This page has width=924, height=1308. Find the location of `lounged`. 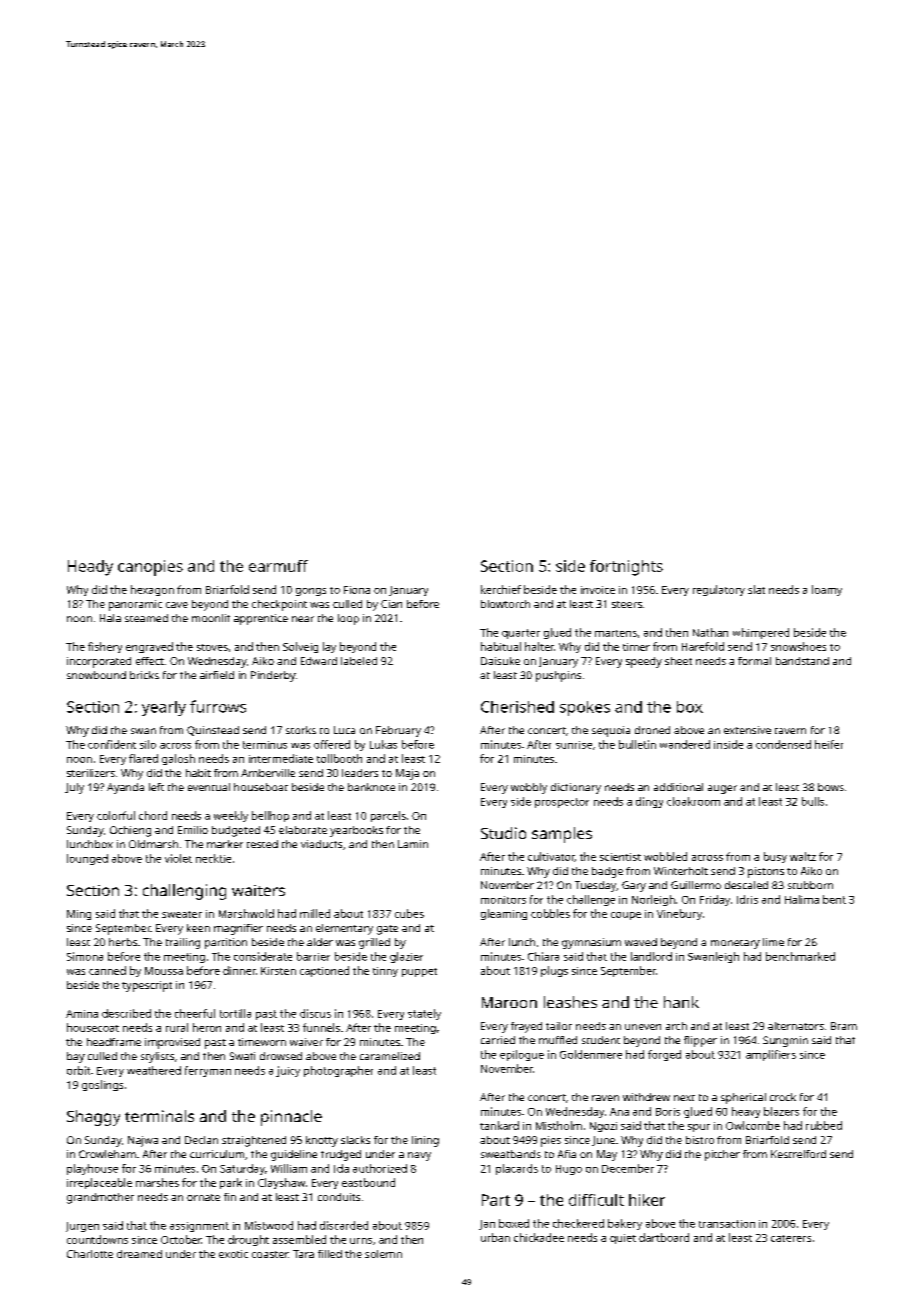

lounged is located at coordinates (87, 859).
